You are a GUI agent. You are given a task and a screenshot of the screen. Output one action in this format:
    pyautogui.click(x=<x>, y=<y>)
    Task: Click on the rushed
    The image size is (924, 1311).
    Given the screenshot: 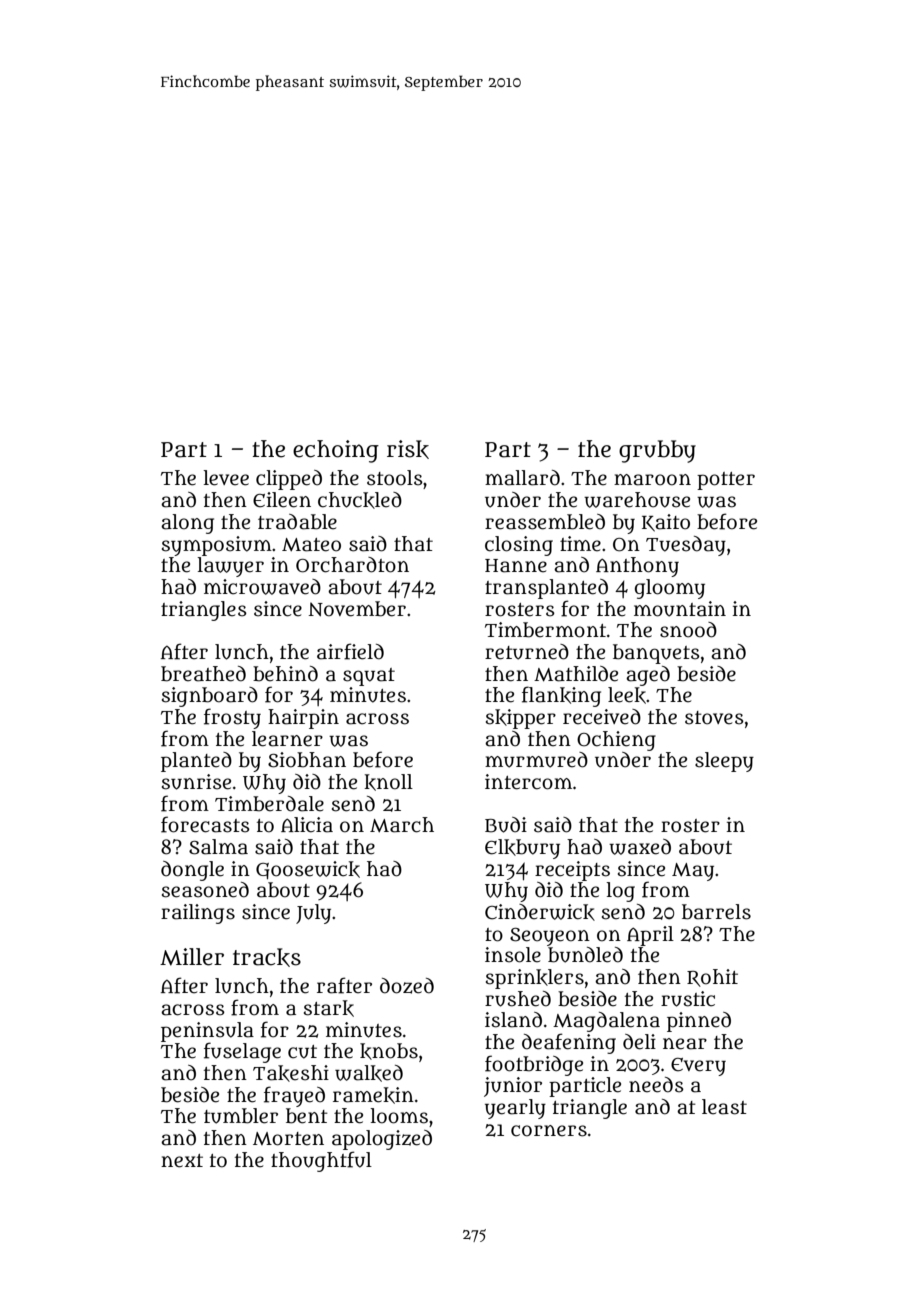 What is the action you would take?
    pyautogui.click(x=518, y=999)
